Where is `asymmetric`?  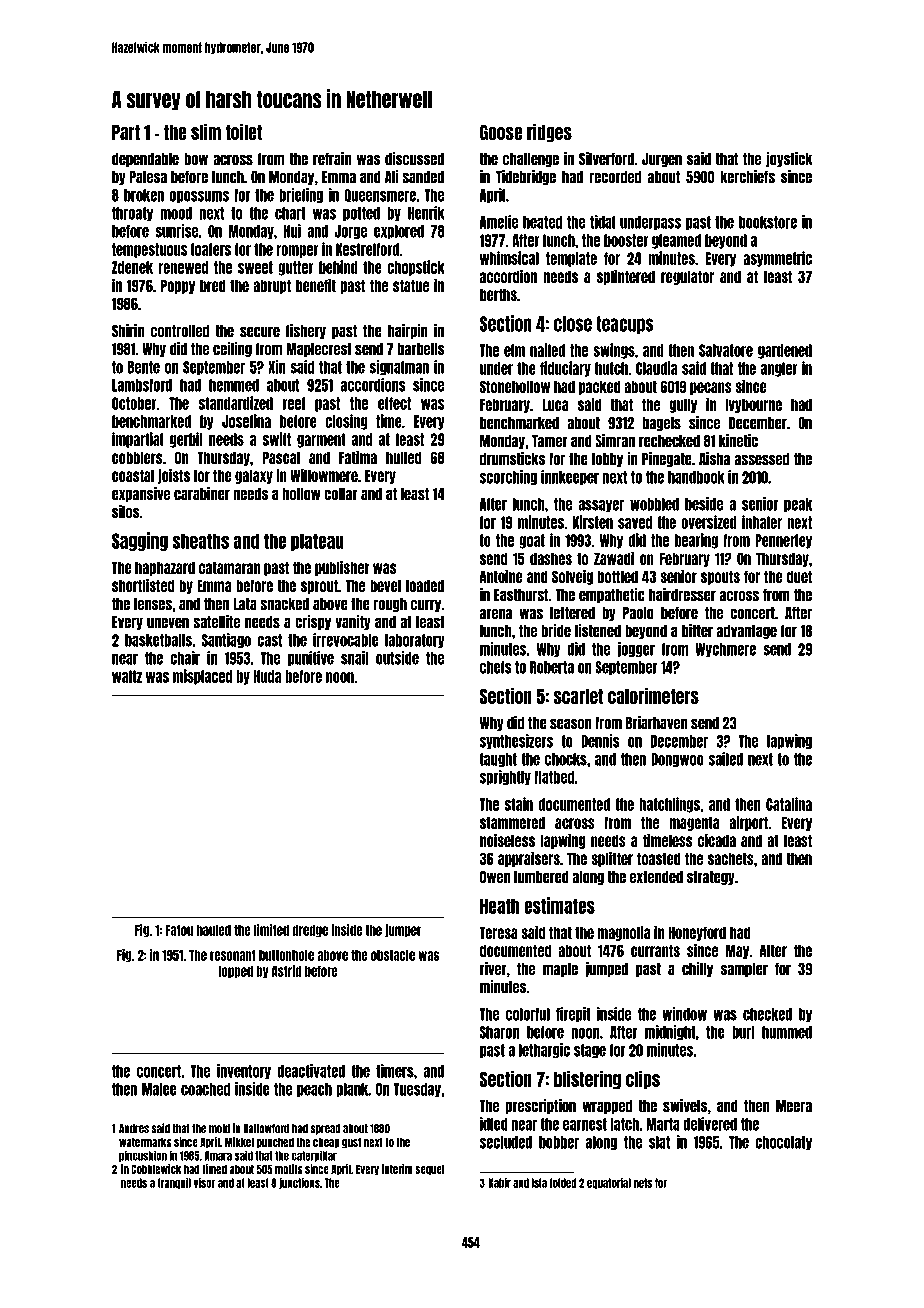
asymmetric is located at coordinates (777, 259).
